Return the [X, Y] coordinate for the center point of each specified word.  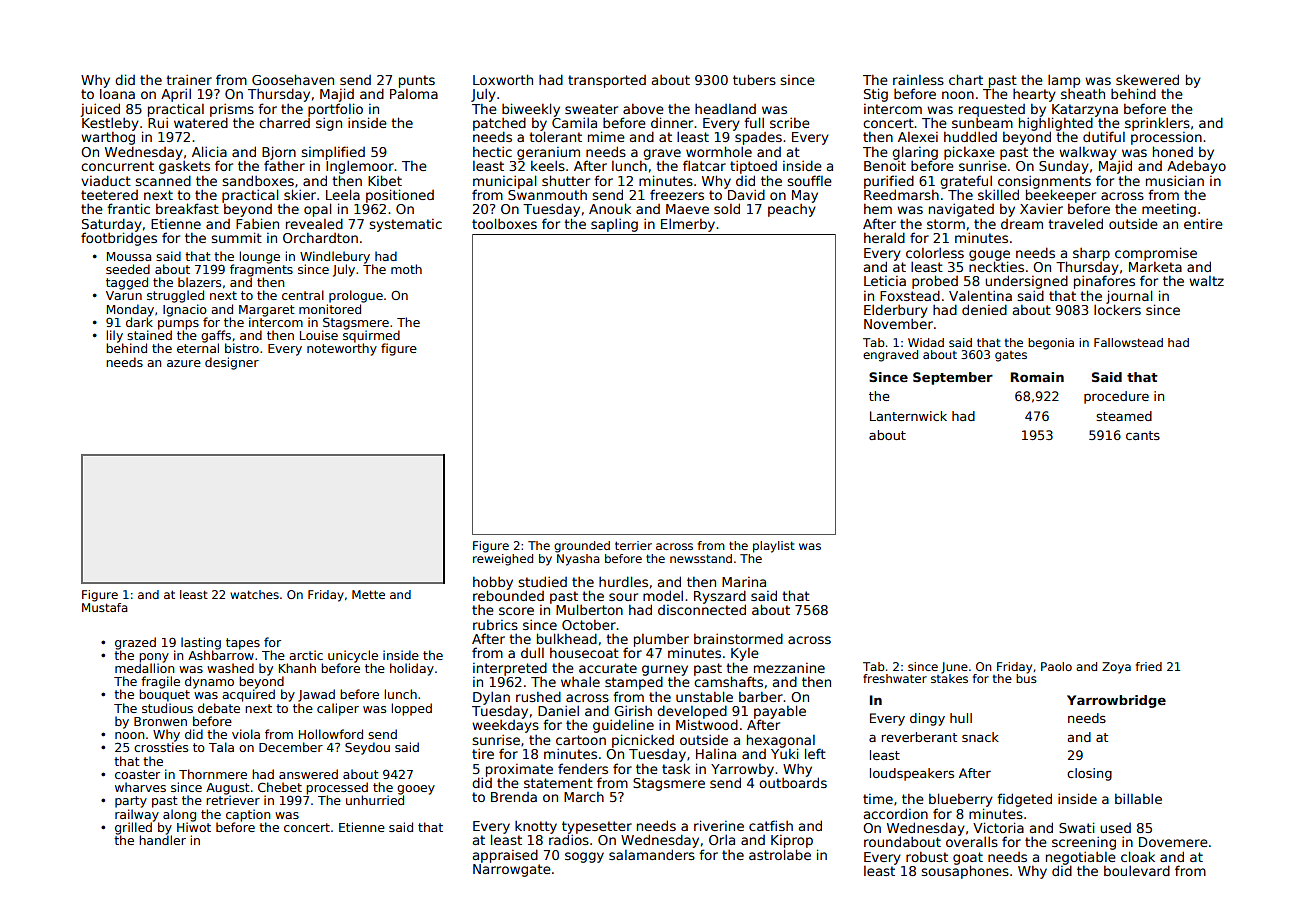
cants [1143, 435]
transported [607, 81]
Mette [368, 594]
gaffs [216, 336]
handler [162, 840]
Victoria [998, 827]
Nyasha [578, 560]
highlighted [1056, 124]
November [898, 324]
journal [1129, 297]
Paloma [414, 94]
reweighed [503, 560]
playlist [774, 547]
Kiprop [792, 841]
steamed [1124, 416]
